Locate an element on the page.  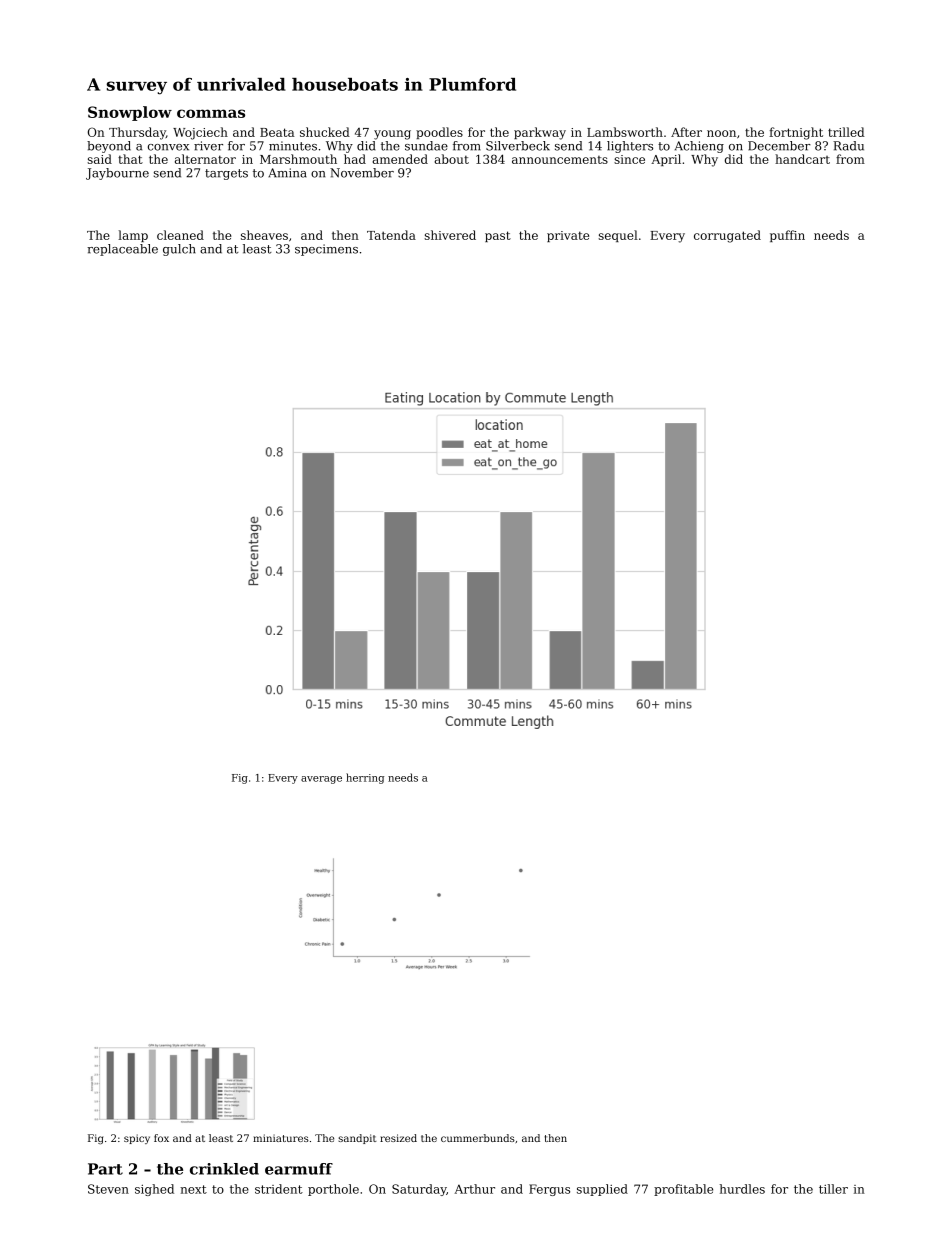
tiller is located at coordinates (833, 1189).
